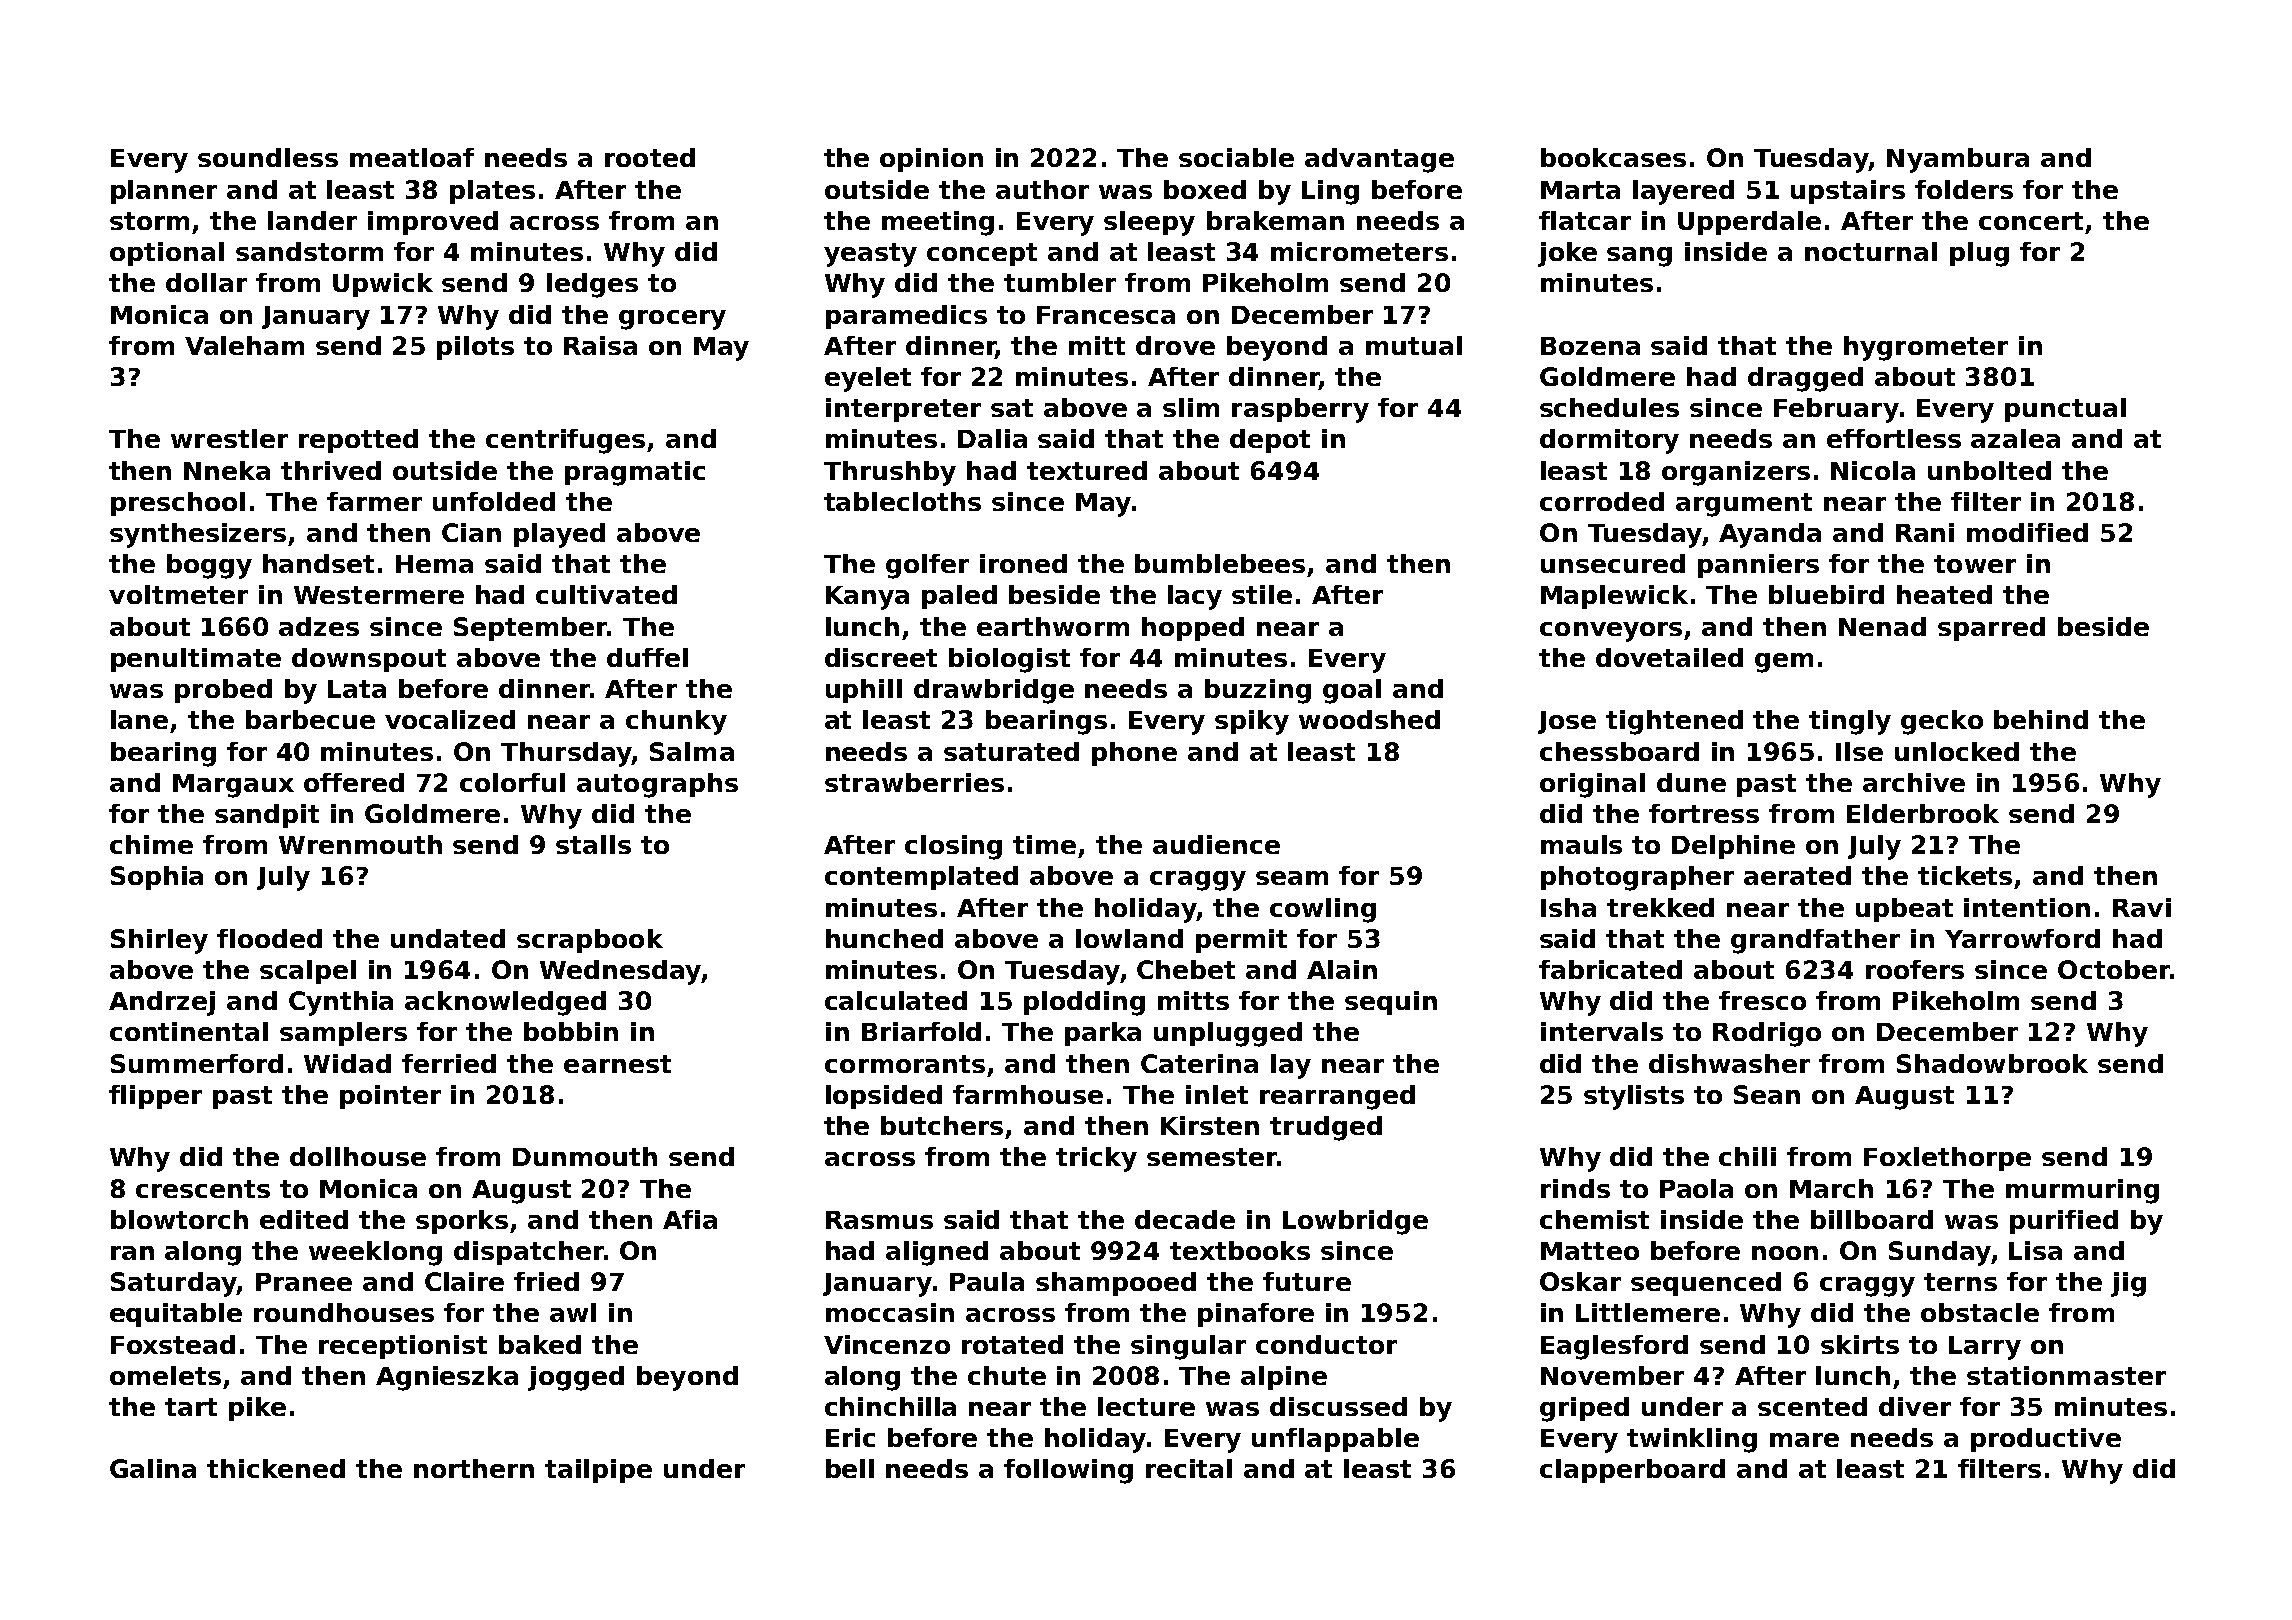 The width and height of the screenshot is (2292, 1620). I want to click on synthesizers, so click(198, 535).
